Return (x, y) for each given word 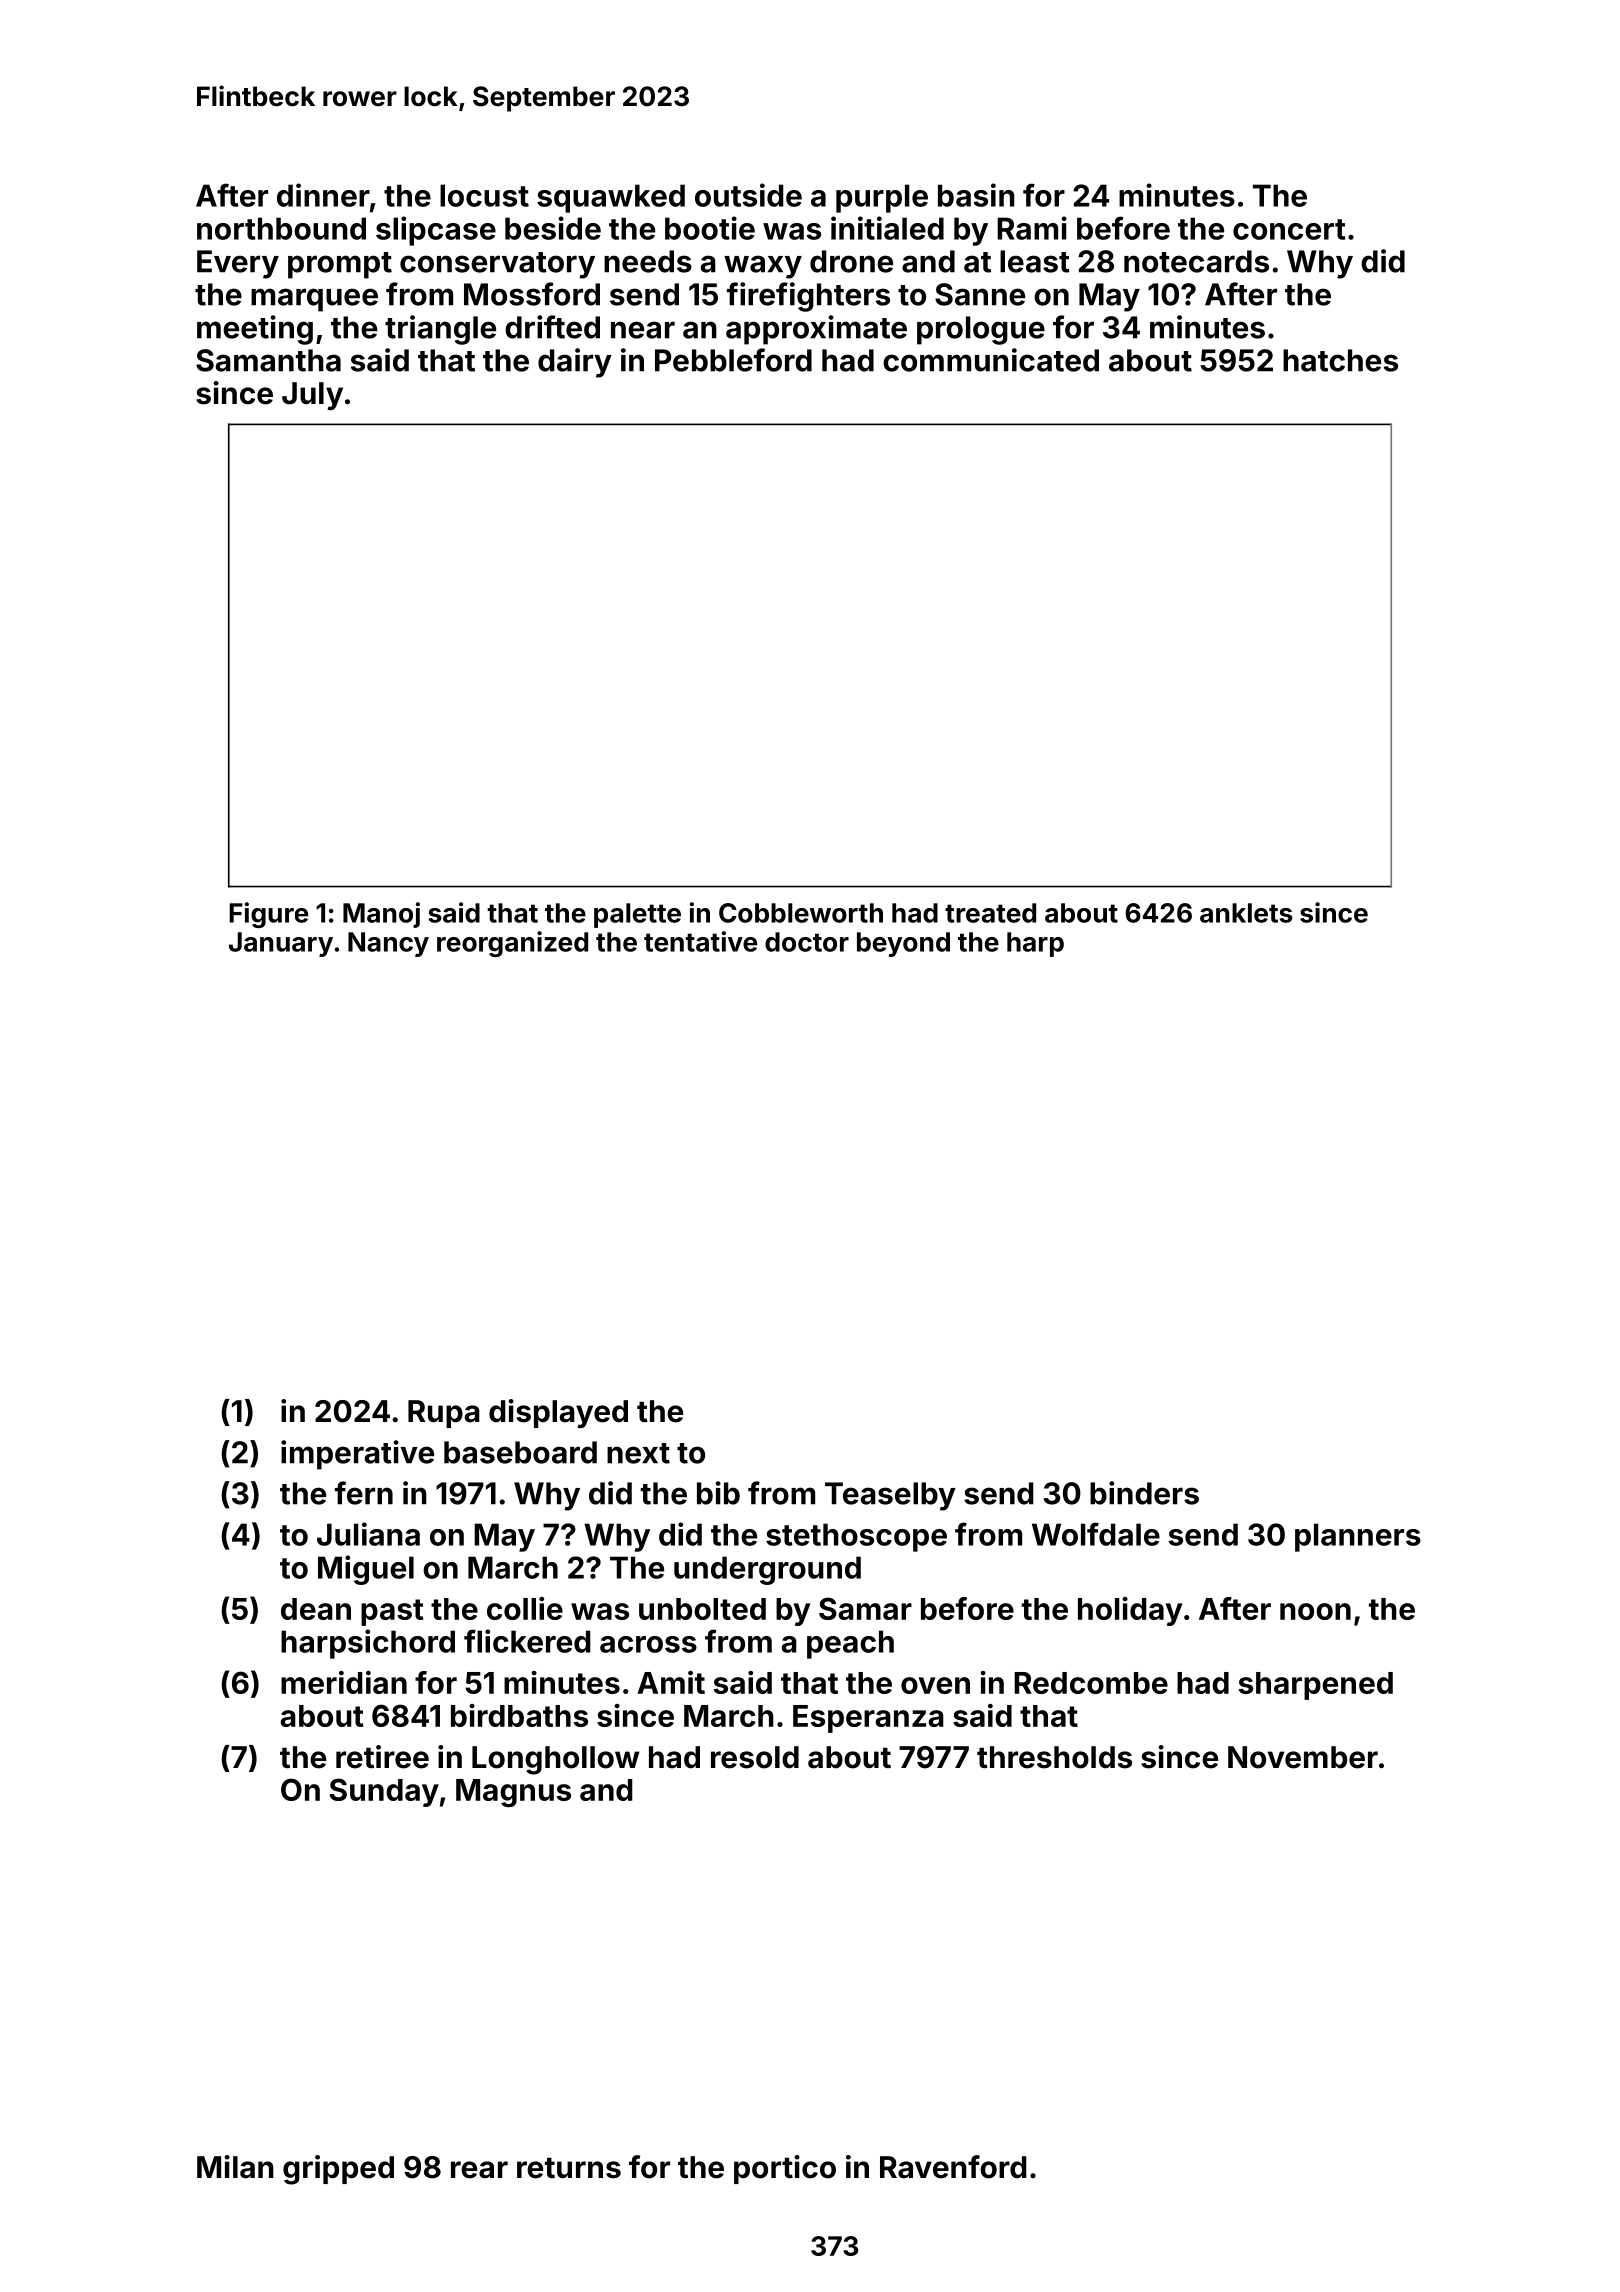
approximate (816, 330)
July (312, 396)
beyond (903, 944)
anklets (1246, 913)
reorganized (512, 944)
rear (479, 2170)
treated (990, 913)
